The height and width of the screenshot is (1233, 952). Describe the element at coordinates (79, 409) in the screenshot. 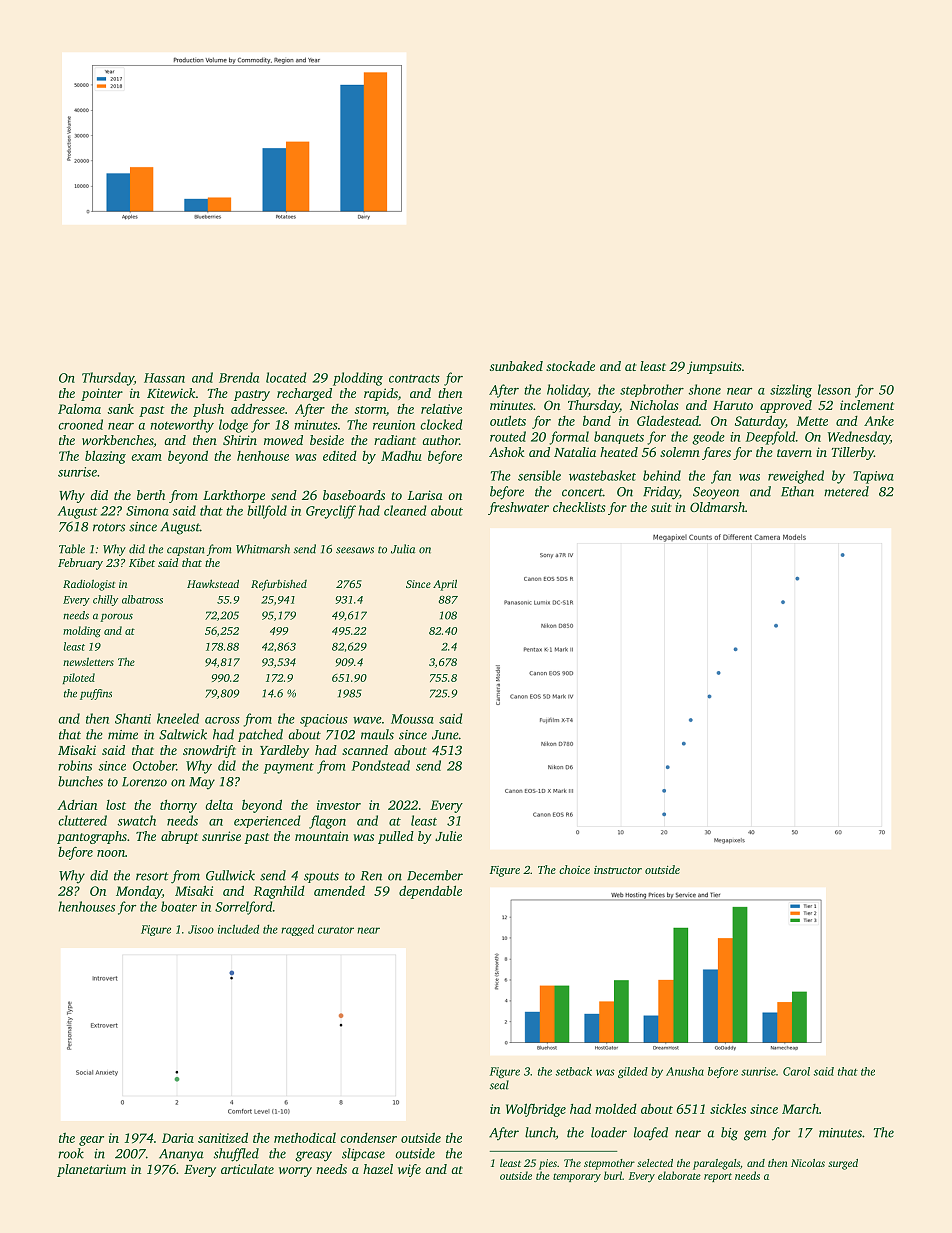

I see `Paloma` at that location.
